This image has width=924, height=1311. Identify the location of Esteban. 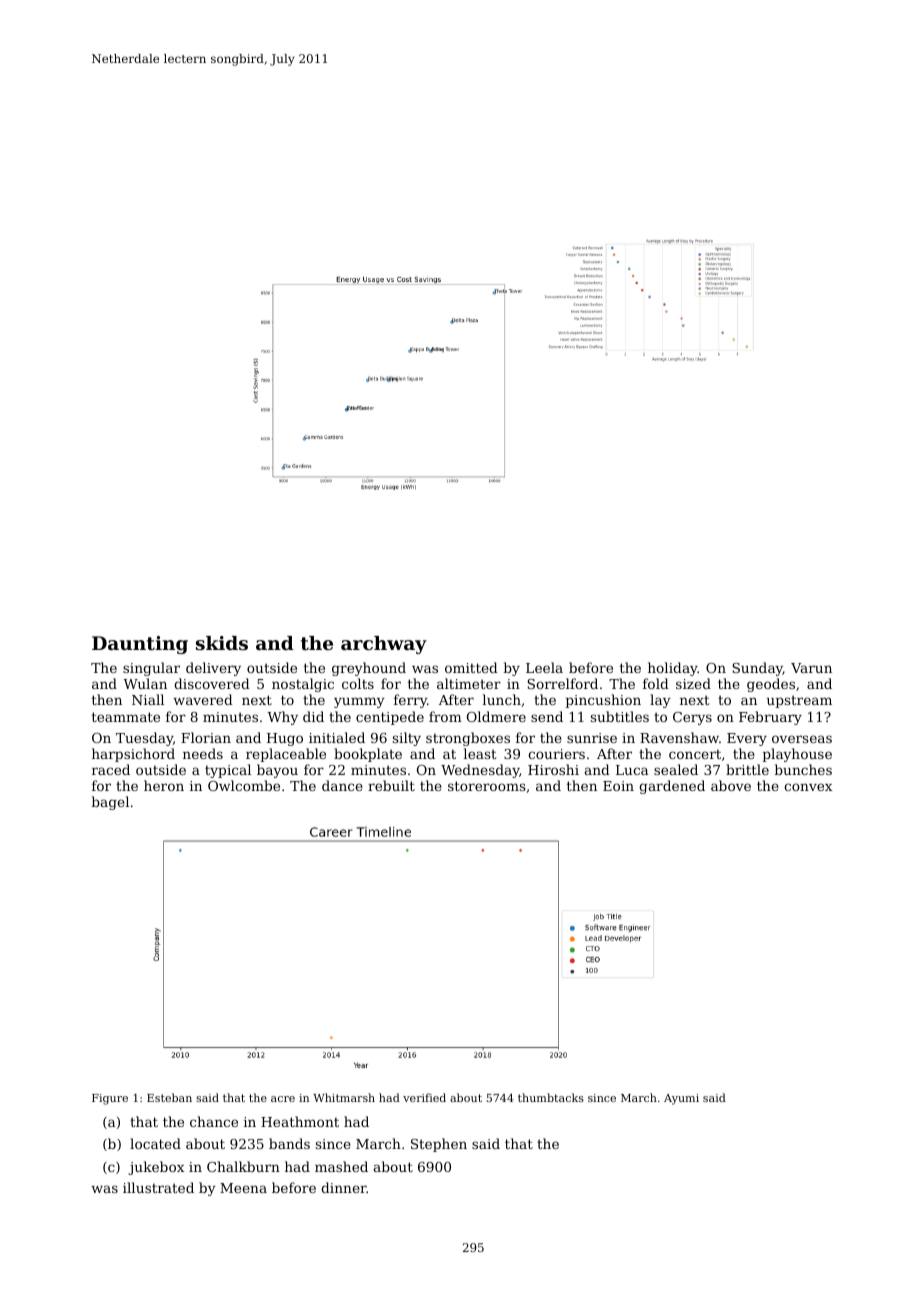
(169, 1097).
